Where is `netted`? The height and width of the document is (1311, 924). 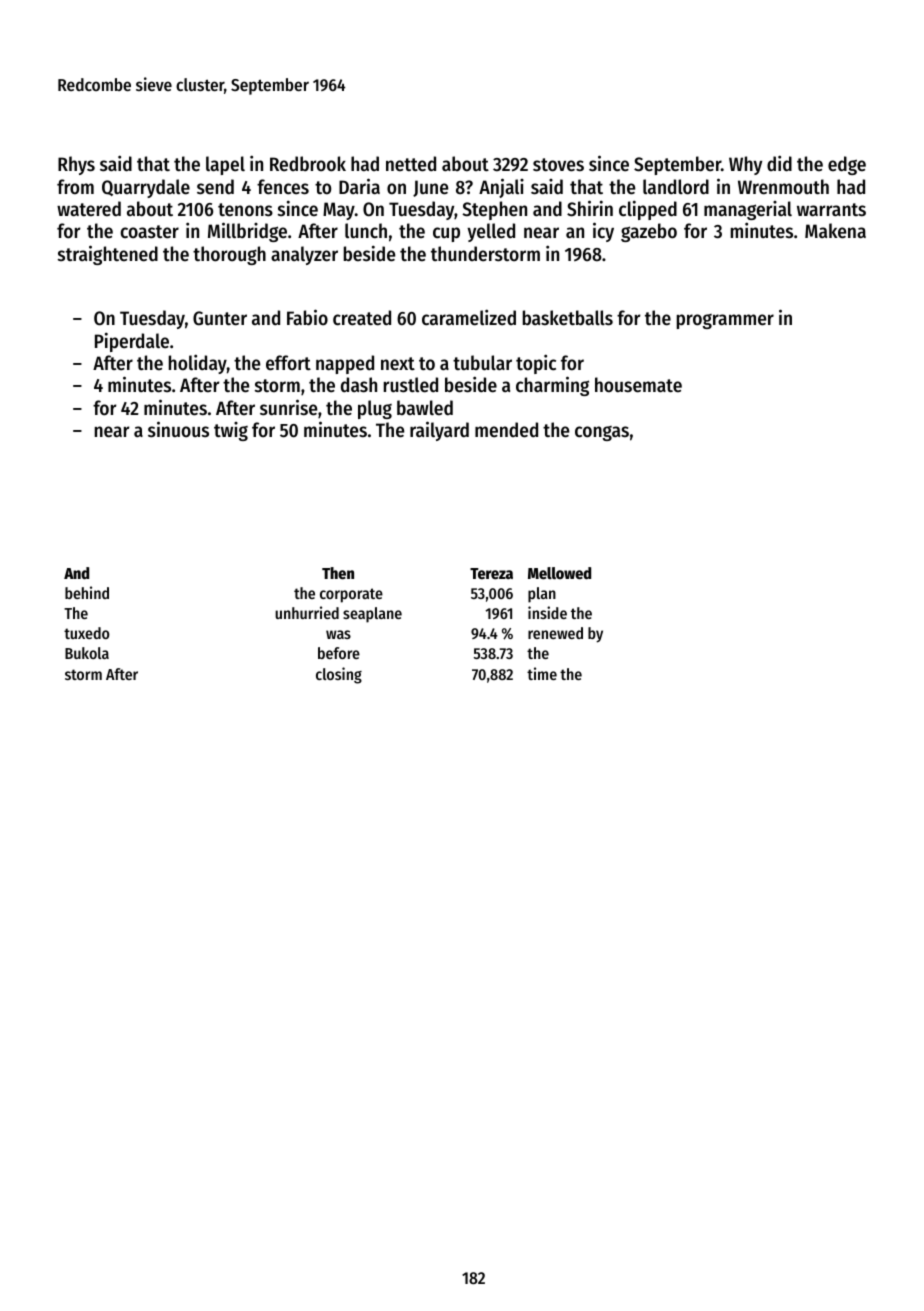
netted is located at coordinates (411, 164).
